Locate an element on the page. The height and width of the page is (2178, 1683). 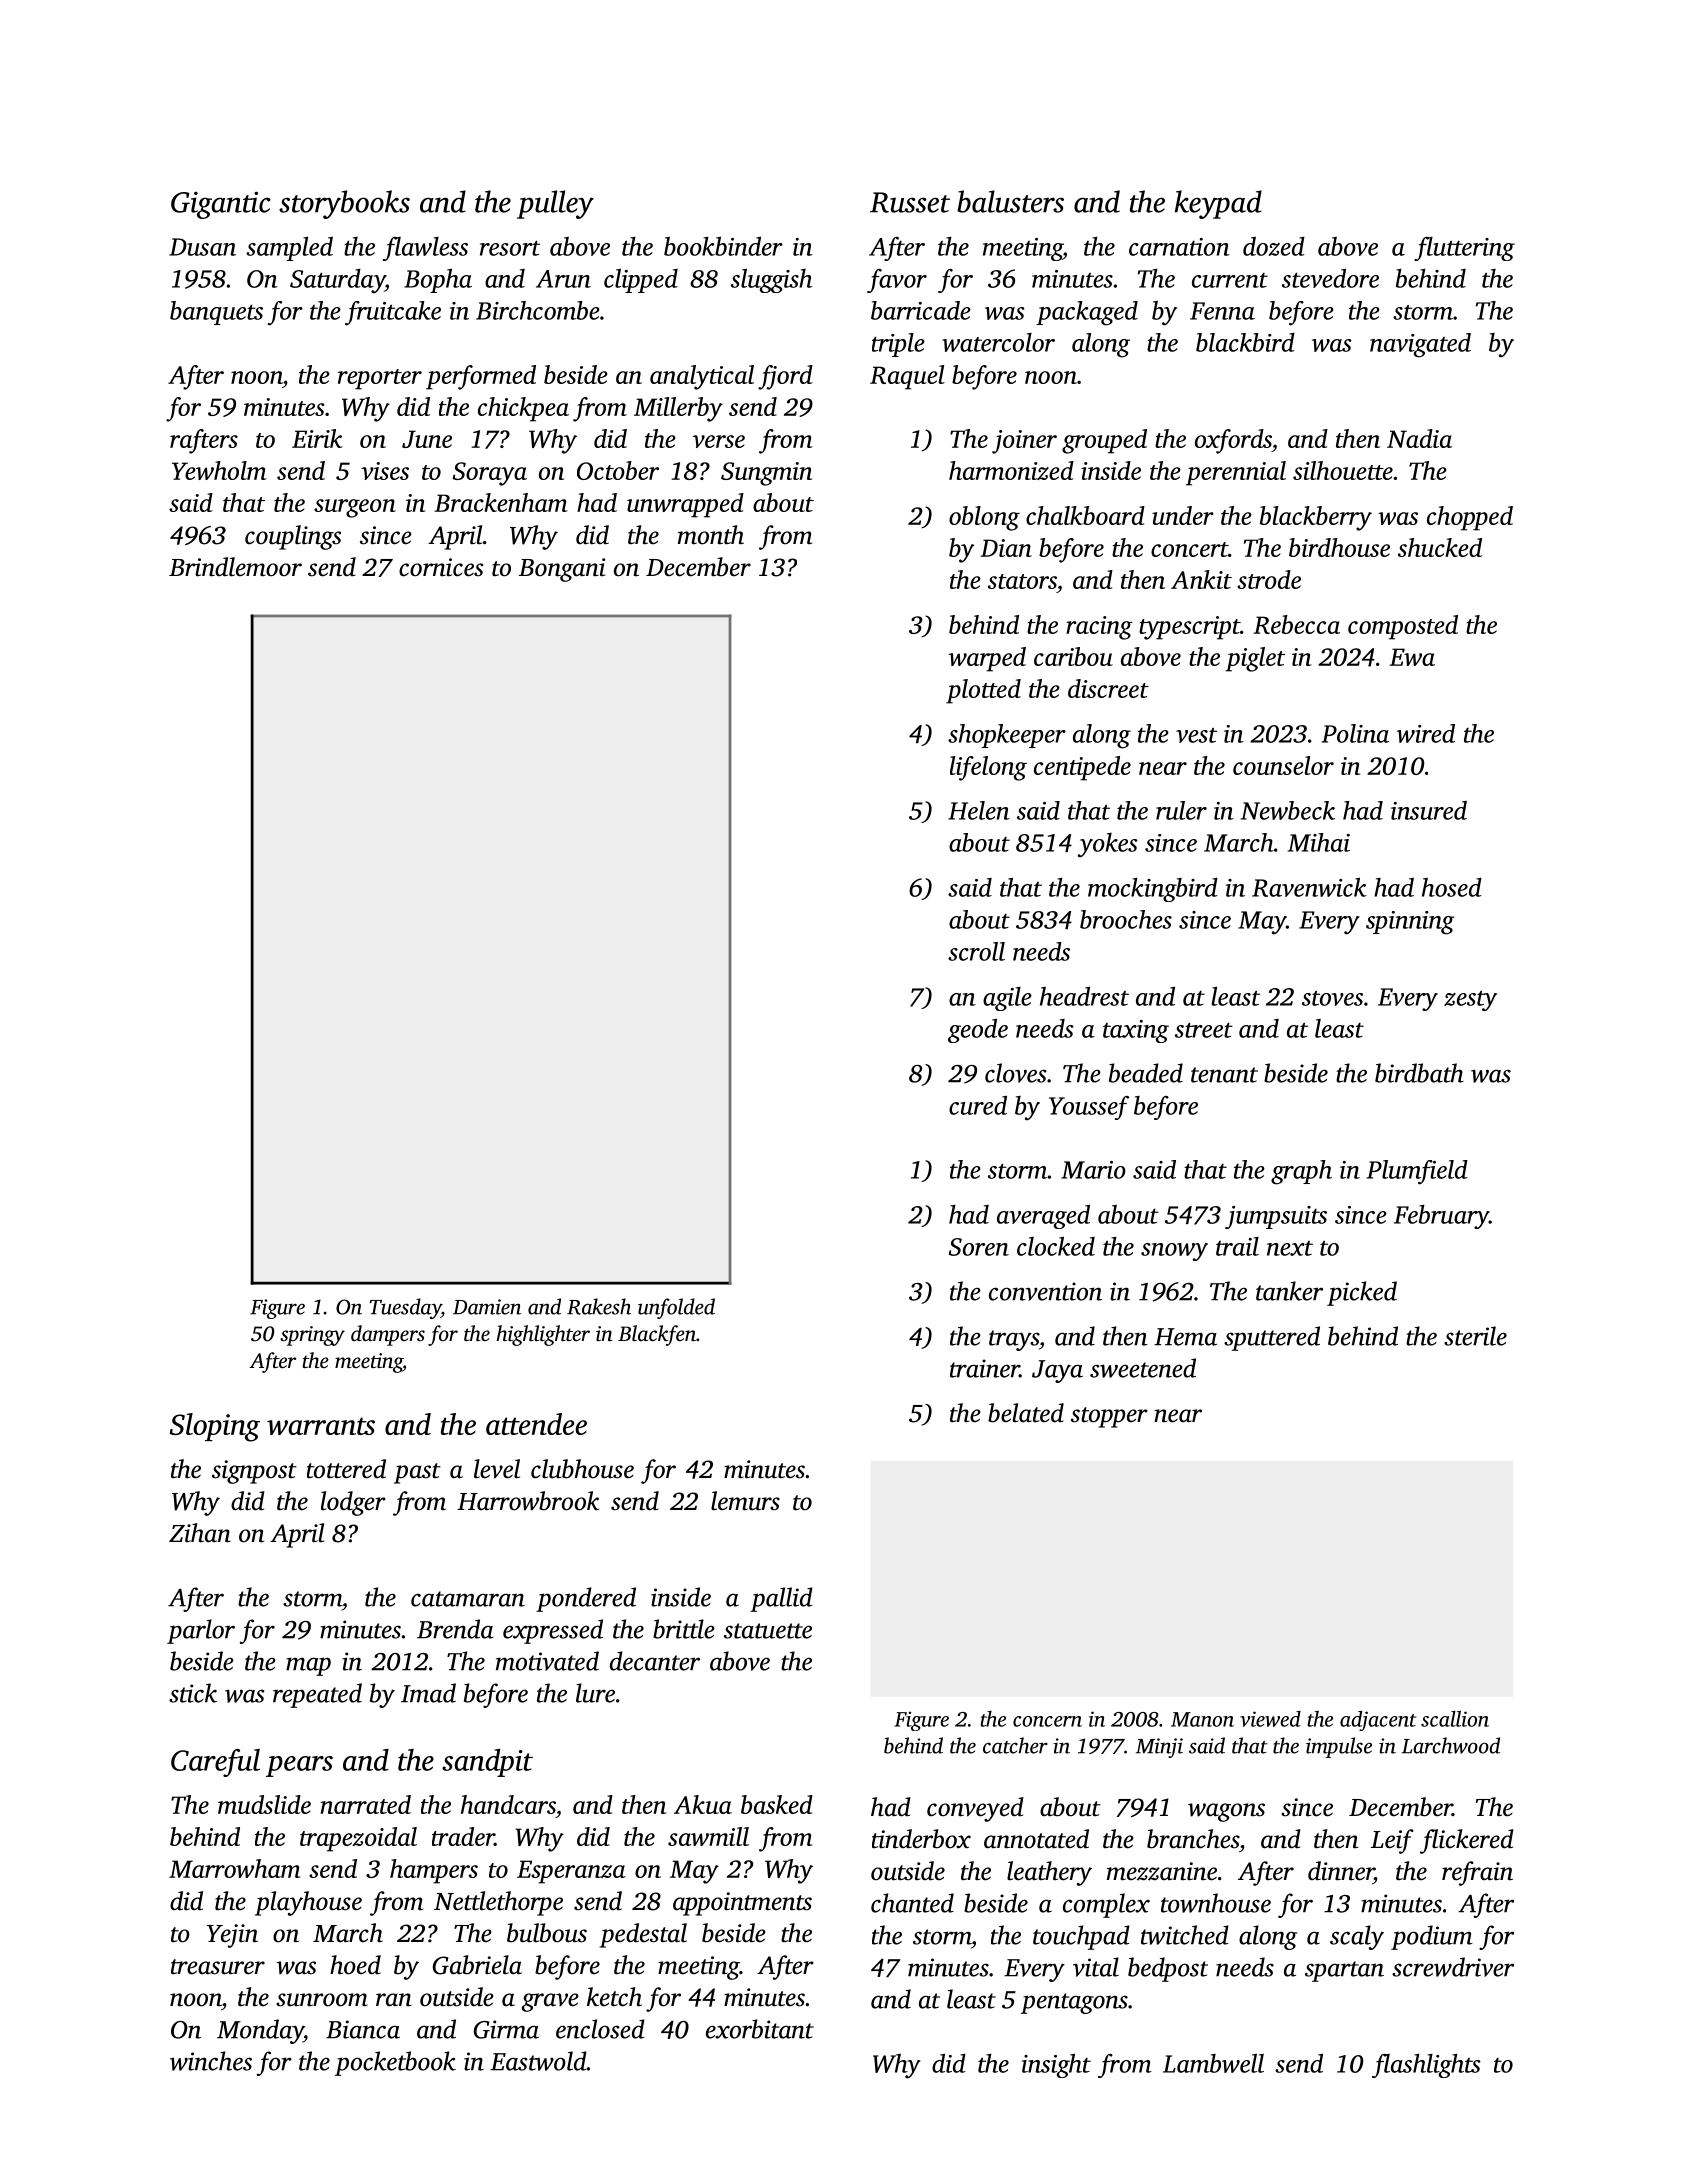
springy is located at coordinates (312, 1336).
